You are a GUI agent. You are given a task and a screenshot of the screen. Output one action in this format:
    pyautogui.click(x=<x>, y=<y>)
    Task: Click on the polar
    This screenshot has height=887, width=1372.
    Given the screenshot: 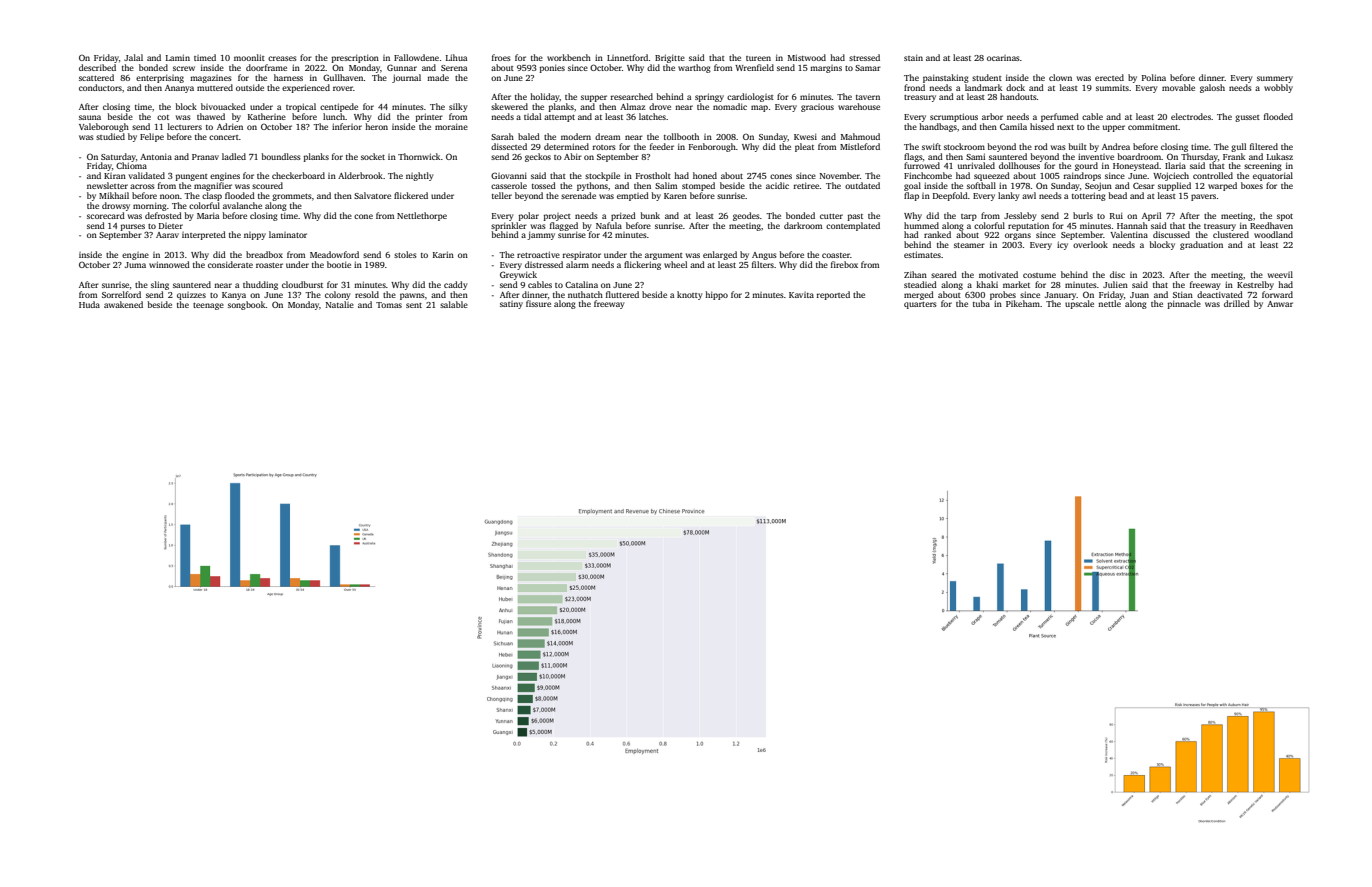 What is the action you would take?
    pyautogui.click(x=529, y=216)
